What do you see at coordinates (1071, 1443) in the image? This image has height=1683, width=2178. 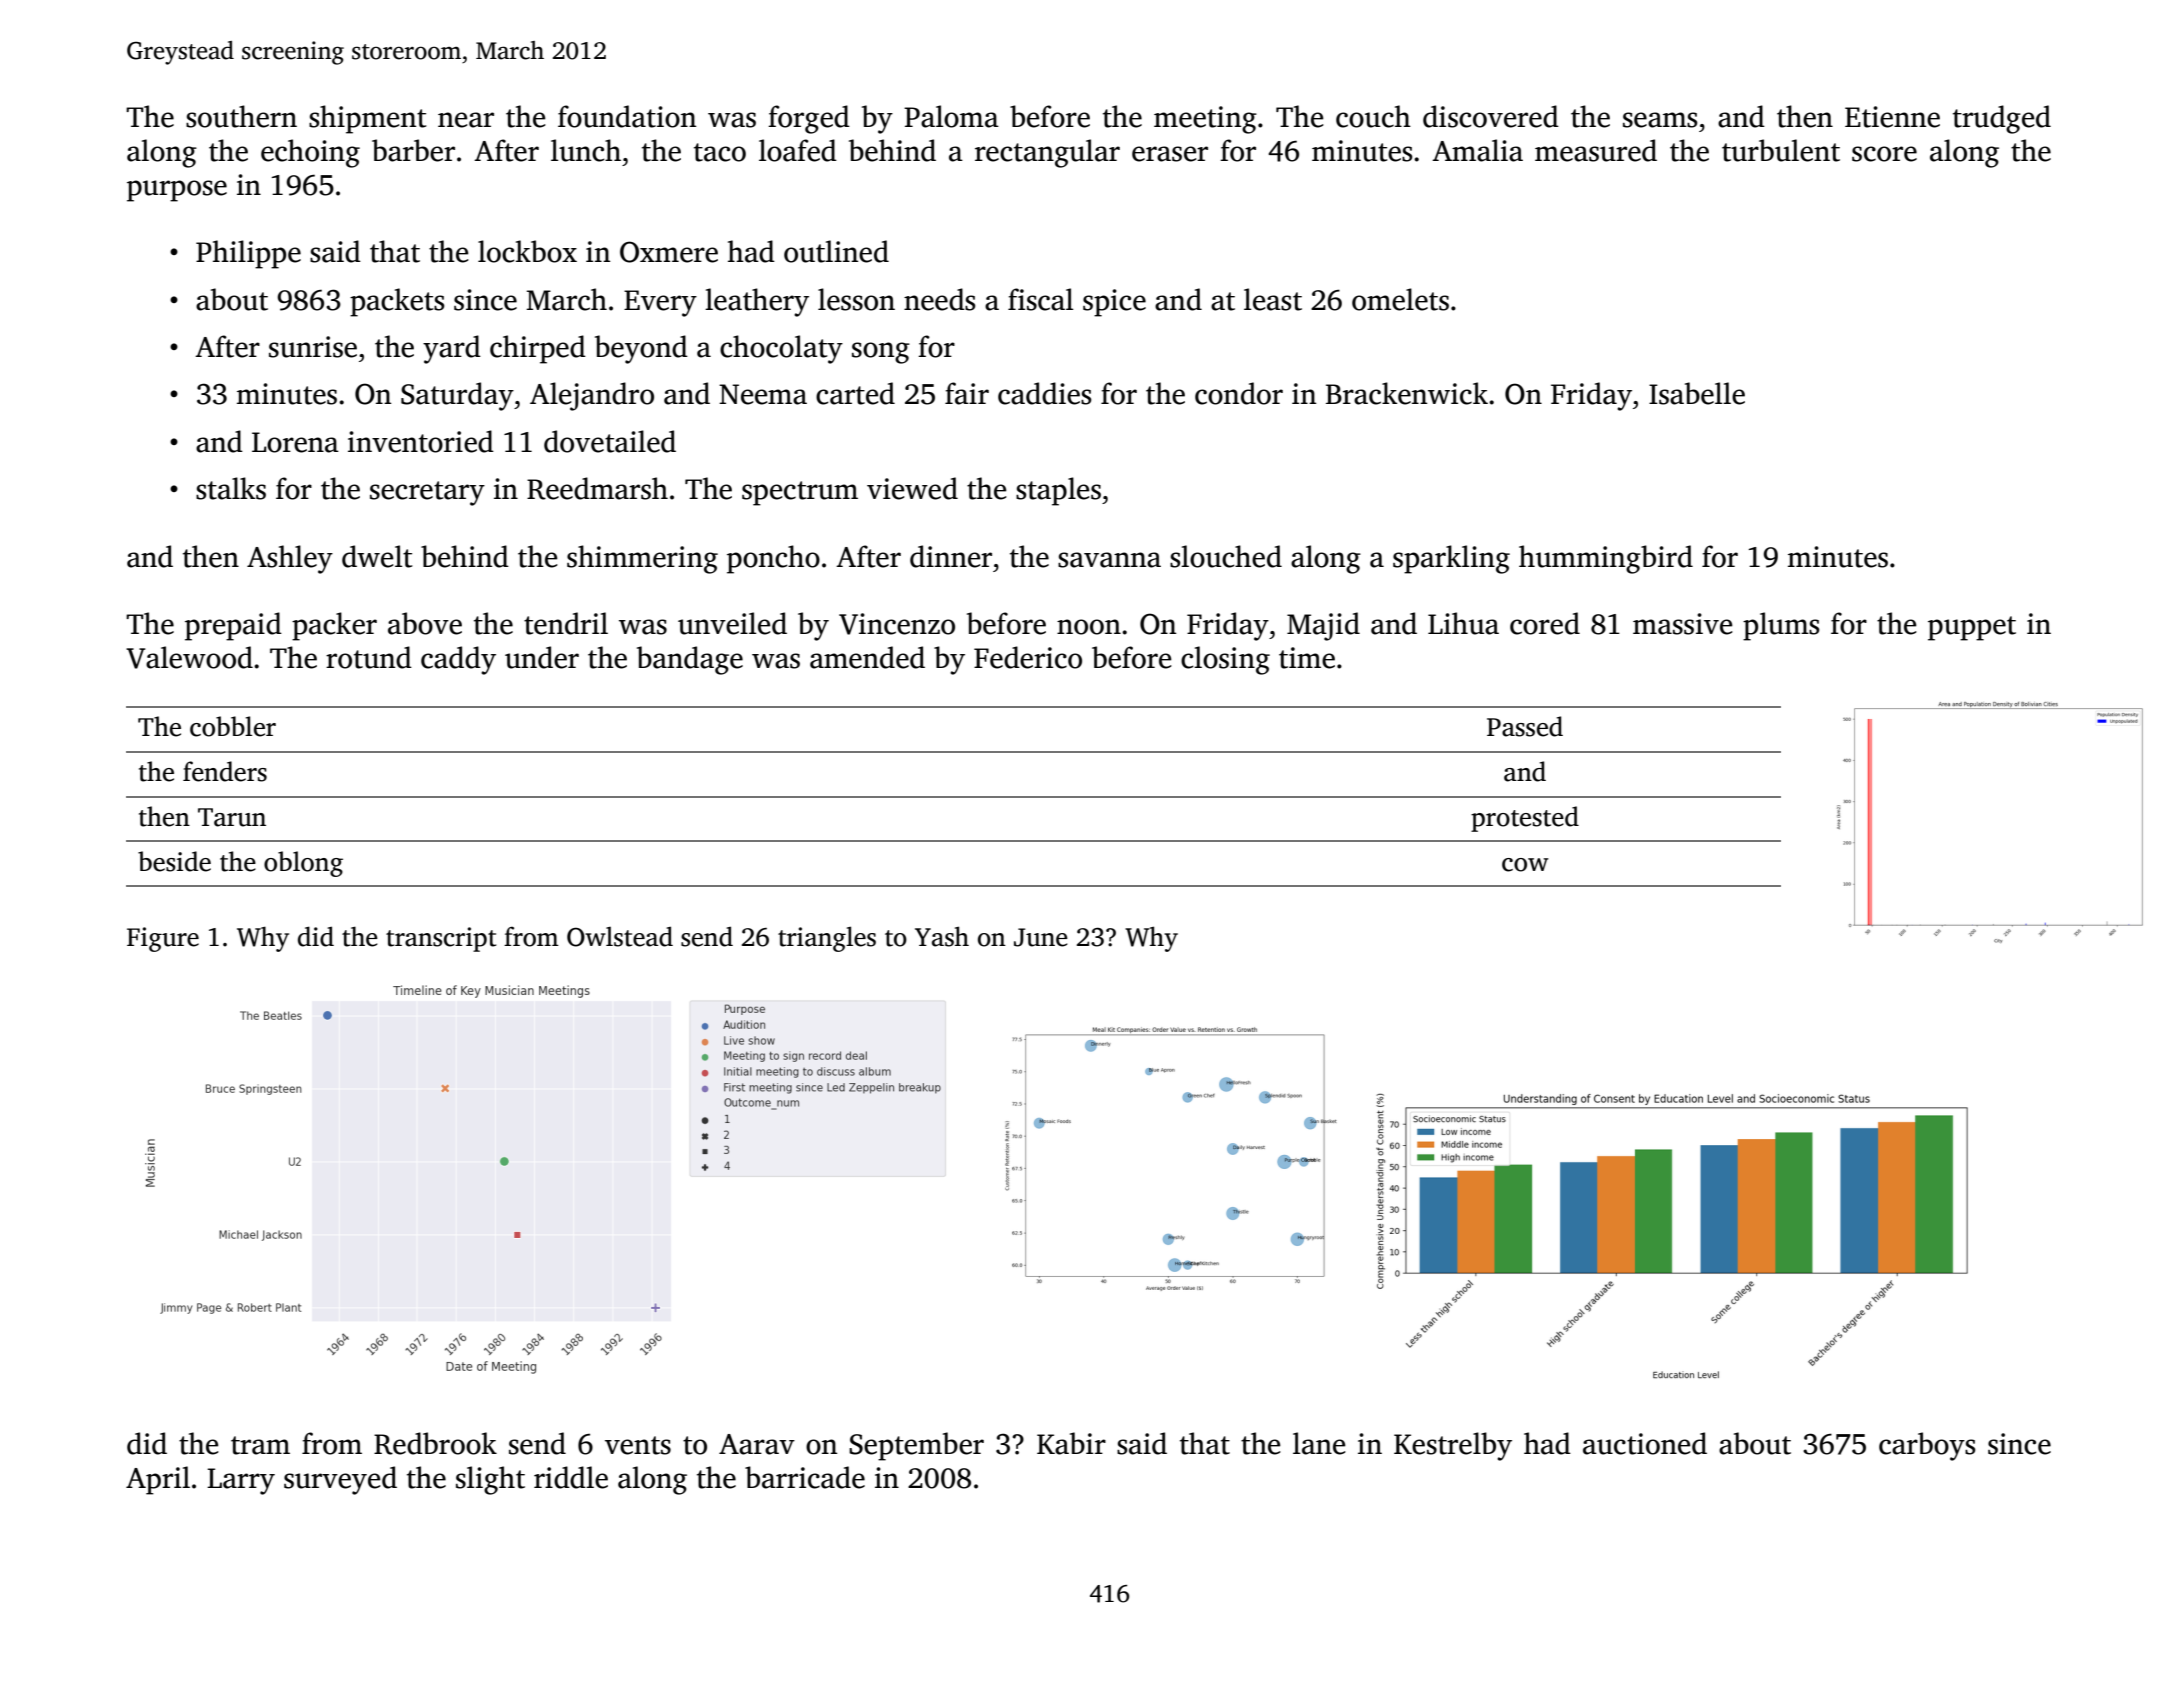 I see `Kabir` at bounding box center [1071, 1443].
